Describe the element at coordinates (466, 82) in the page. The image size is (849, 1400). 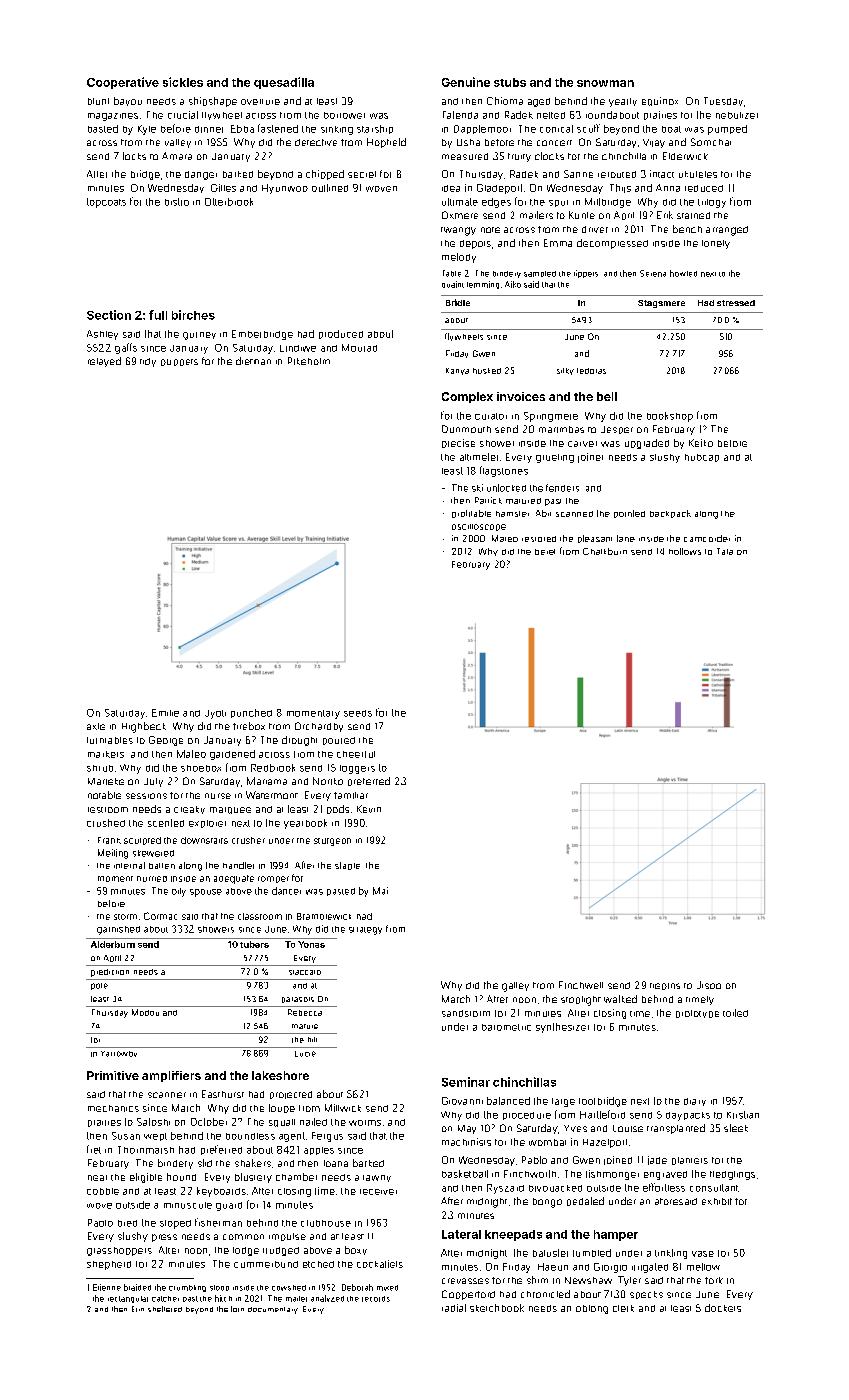
I see `Genuine` at that location.
